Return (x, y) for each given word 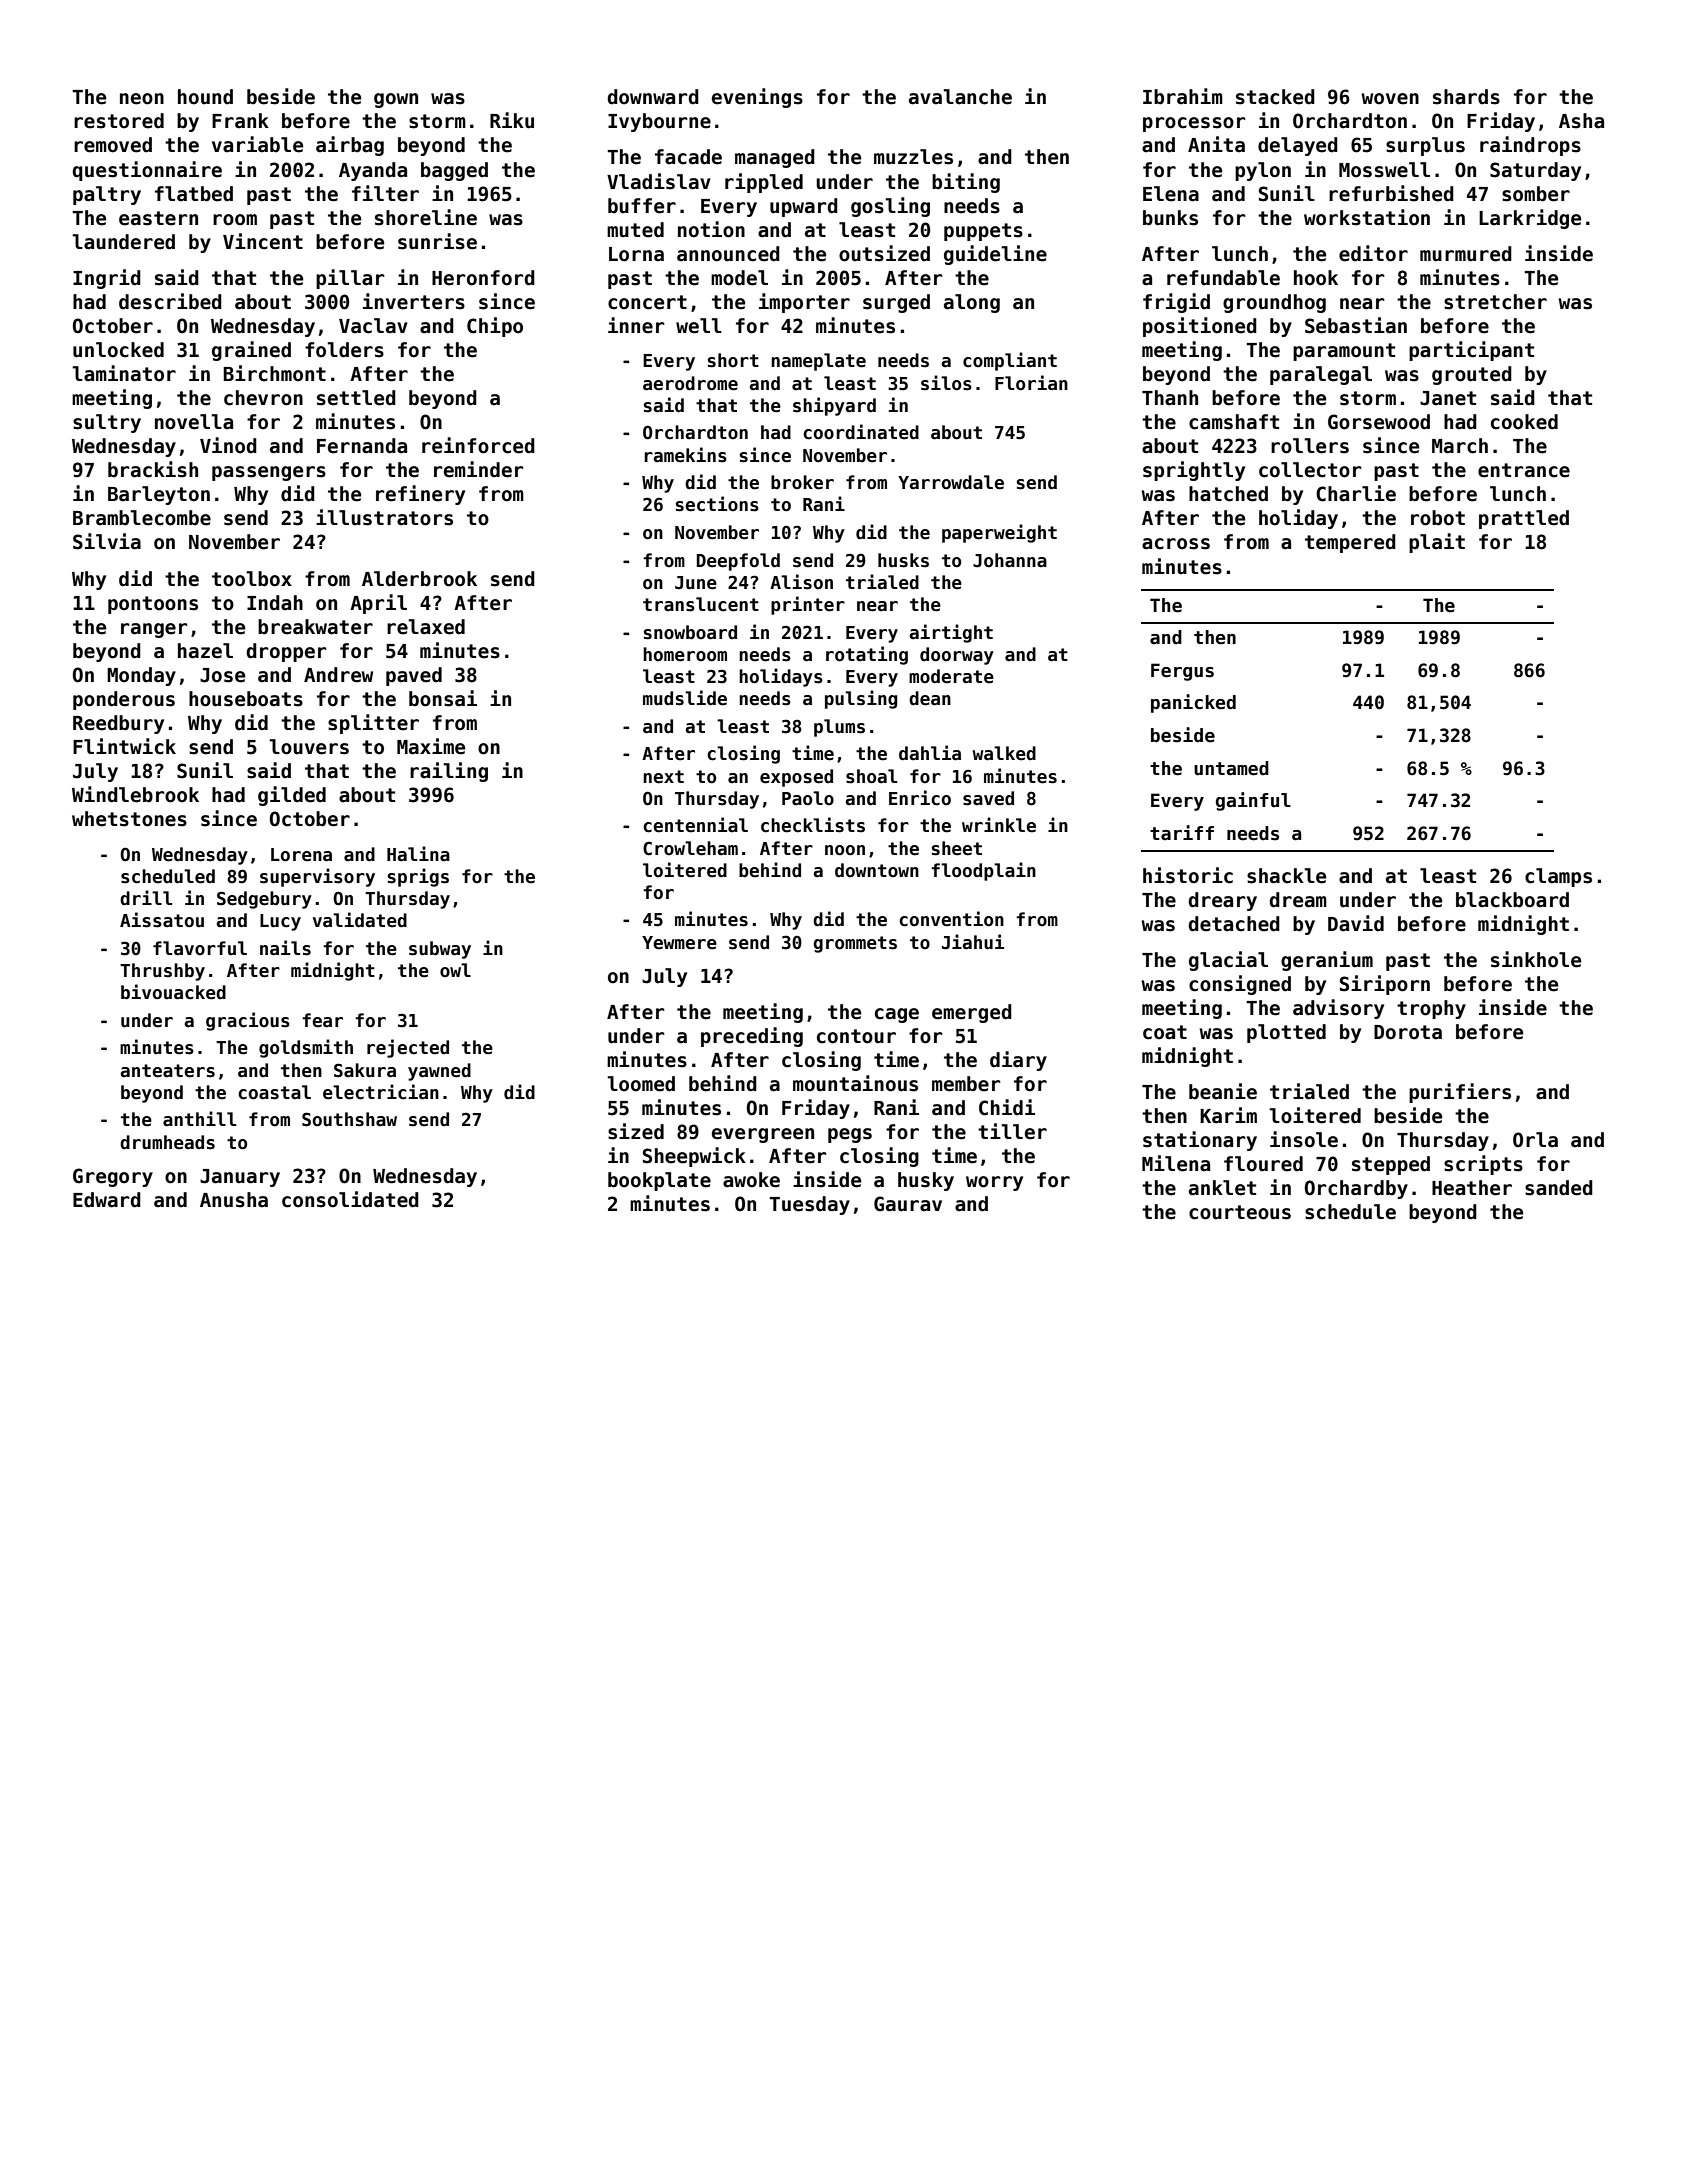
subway (440, 950)
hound (205, 97)
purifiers (1460, 1093)
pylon (1263, 171)
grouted (1472, 375)
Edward (107, 1200)
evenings (757, 98)
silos (946, 383)
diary (1018, 1061)
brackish (153, 469)
